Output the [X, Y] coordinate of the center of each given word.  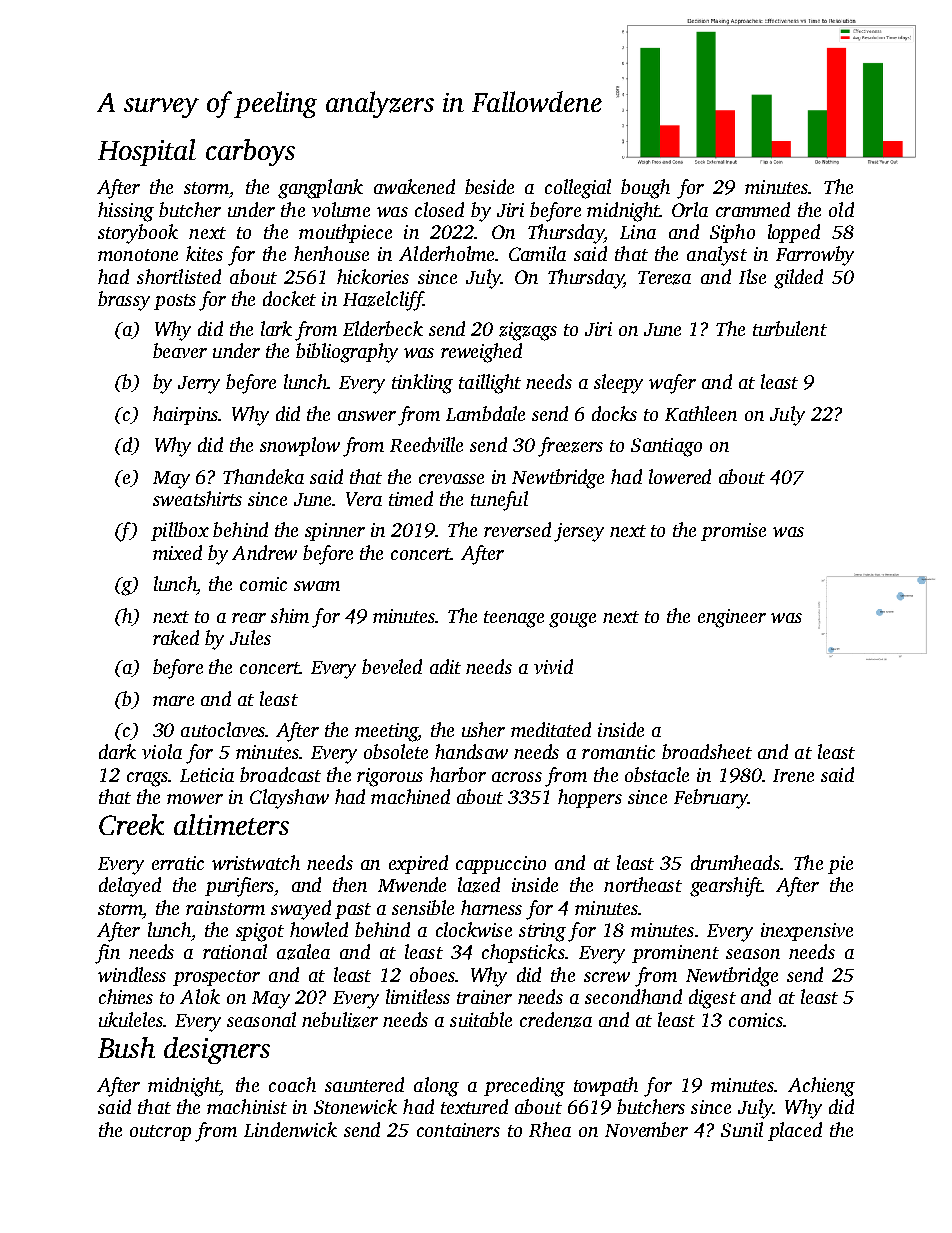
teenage [514, 619]
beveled [392, 666]
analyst [717, 256]
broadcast [280, 774]
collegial [578, 189]
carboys [250, 152]
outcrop [160, 1133]
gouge [572, 620]
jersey [579, 532]
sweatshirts [197, 498]
